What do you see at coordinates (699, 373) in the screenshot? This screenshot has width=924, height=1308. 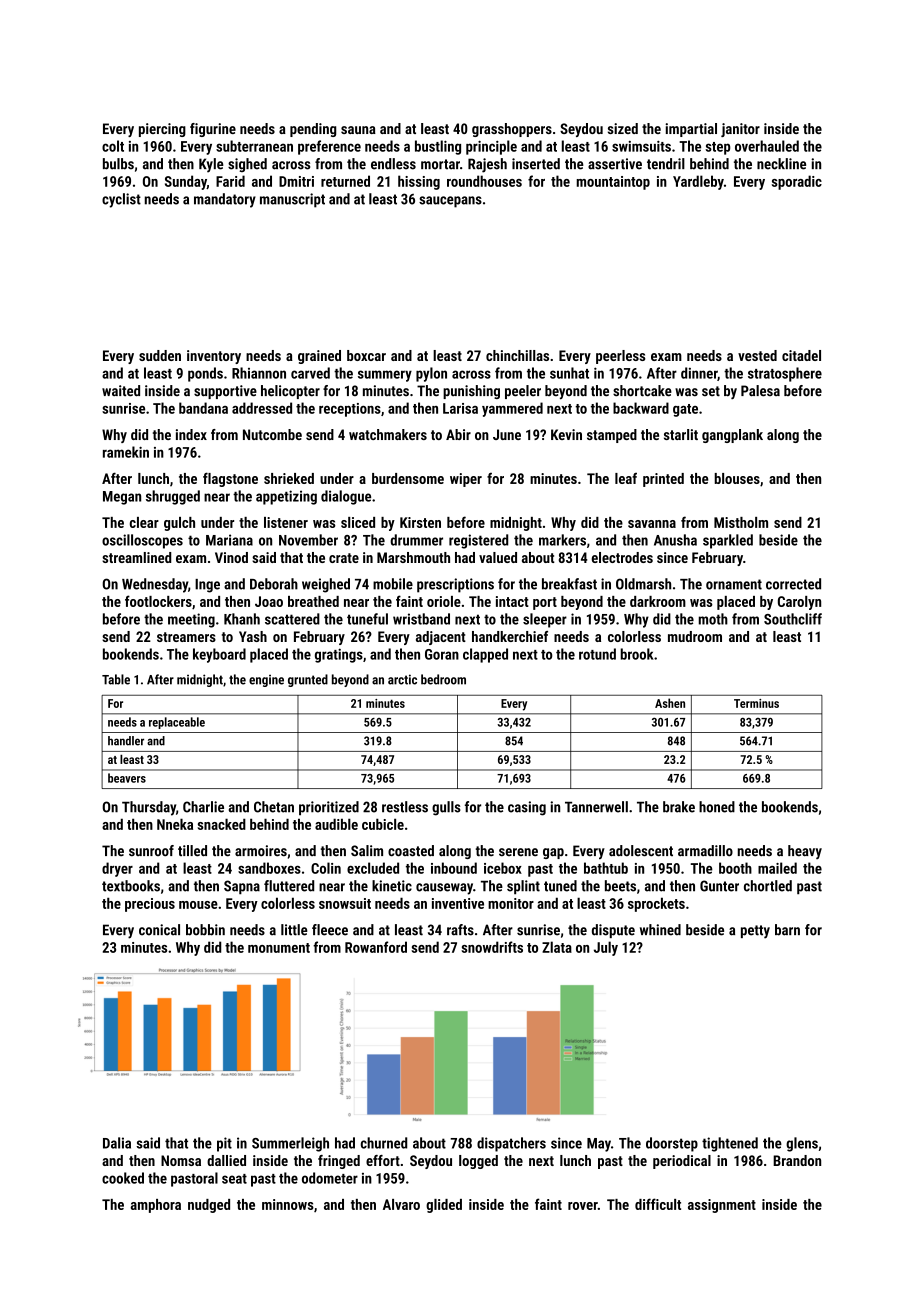 I see `dinner` at bounding box center [699, 373].
